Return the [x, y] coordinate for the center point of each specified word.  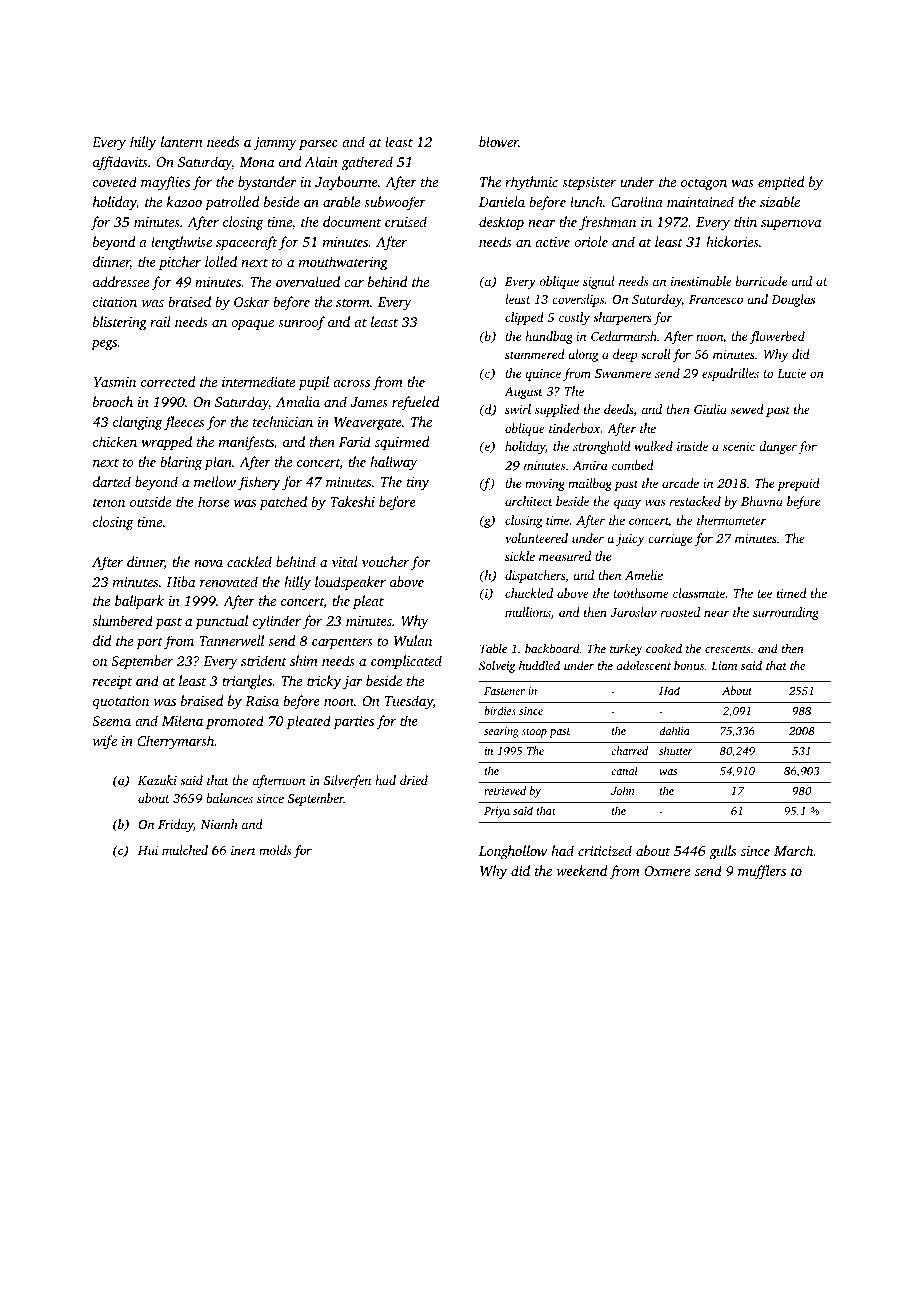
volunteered [536, 538]
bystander [267, 183]
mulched [185, 850]
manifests [246, 443]
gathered [367, 163]
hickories [732, 241]
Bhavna [762, 501]
